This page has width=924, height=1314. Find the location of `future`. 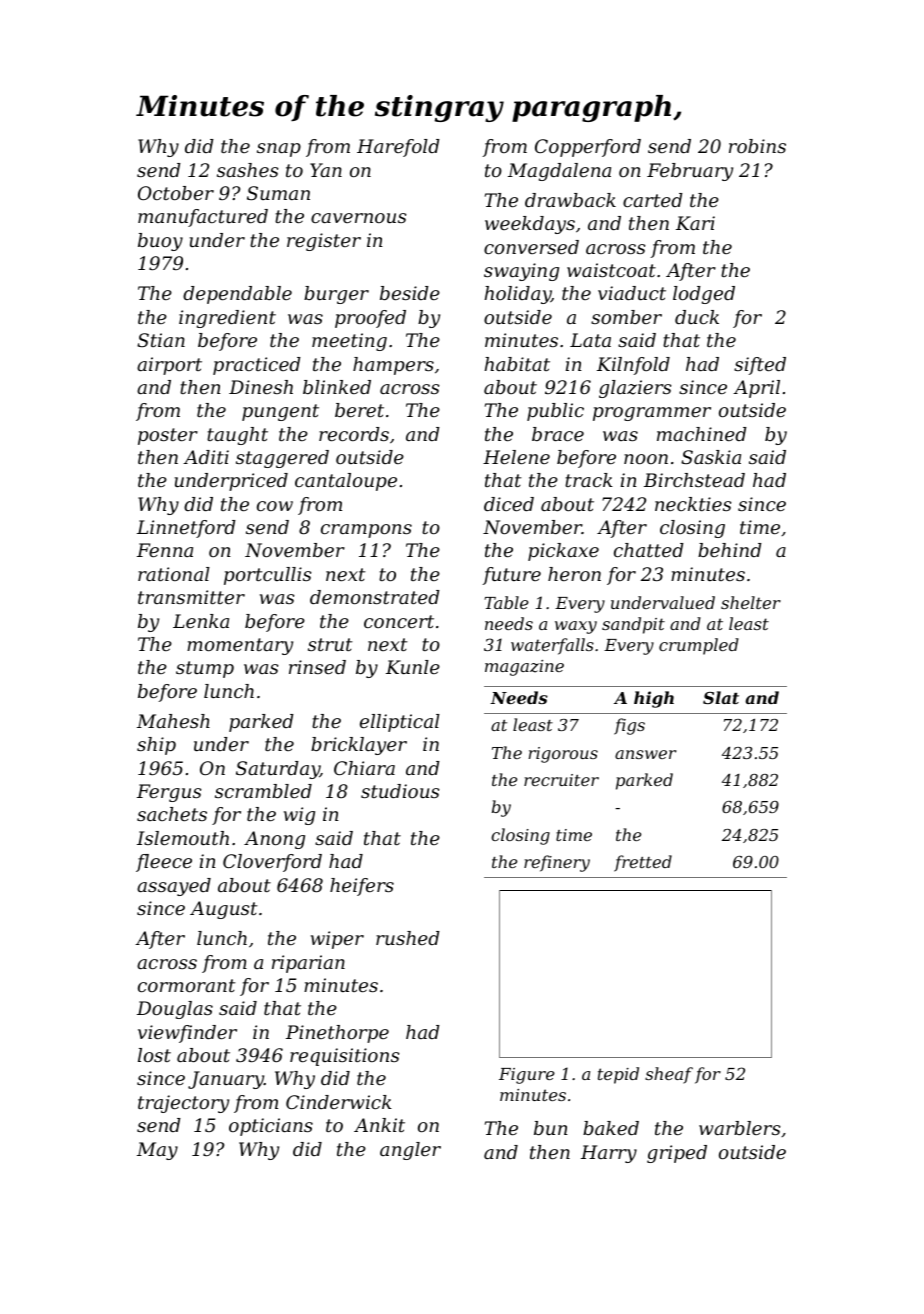

future is located at coordinates (511, 576).
